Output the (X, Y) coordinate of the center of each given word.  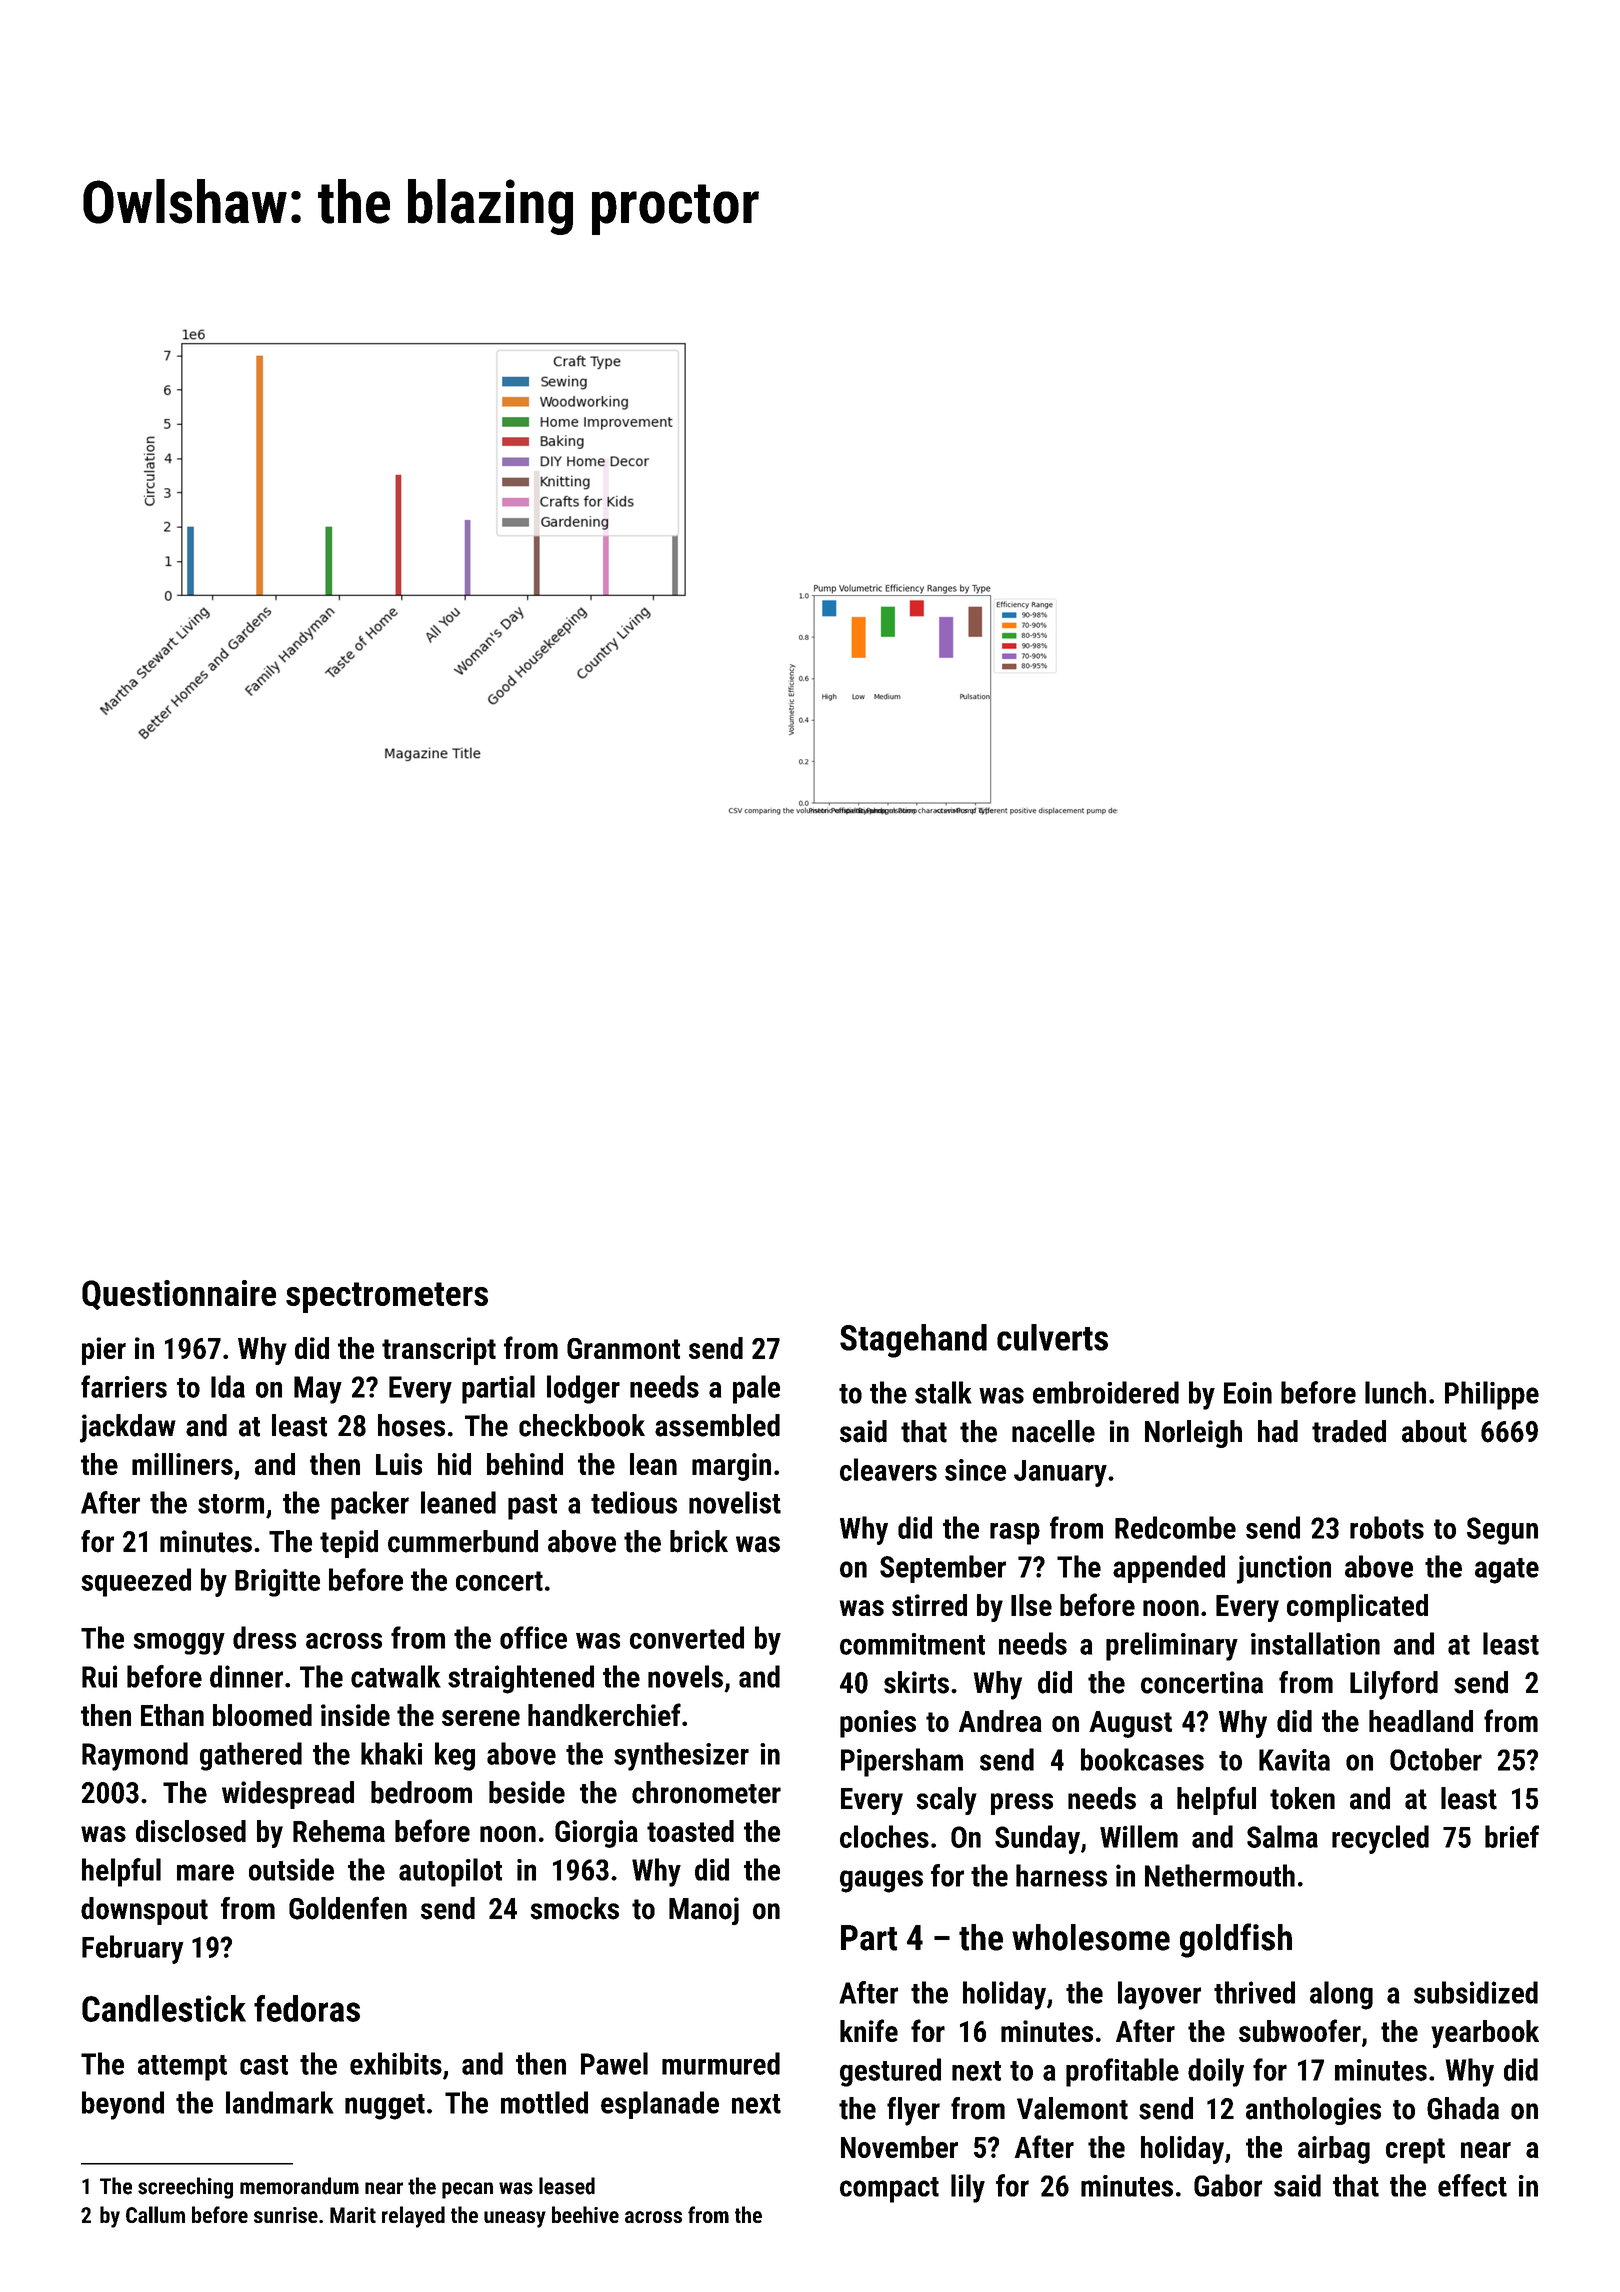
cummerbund (463, 1541)
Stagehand (913, 1341)
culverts (1052, 1337)
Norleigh (1193, 1434)
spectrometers (387, 1297)
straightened (521, 1679)
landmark (280, 2102)
